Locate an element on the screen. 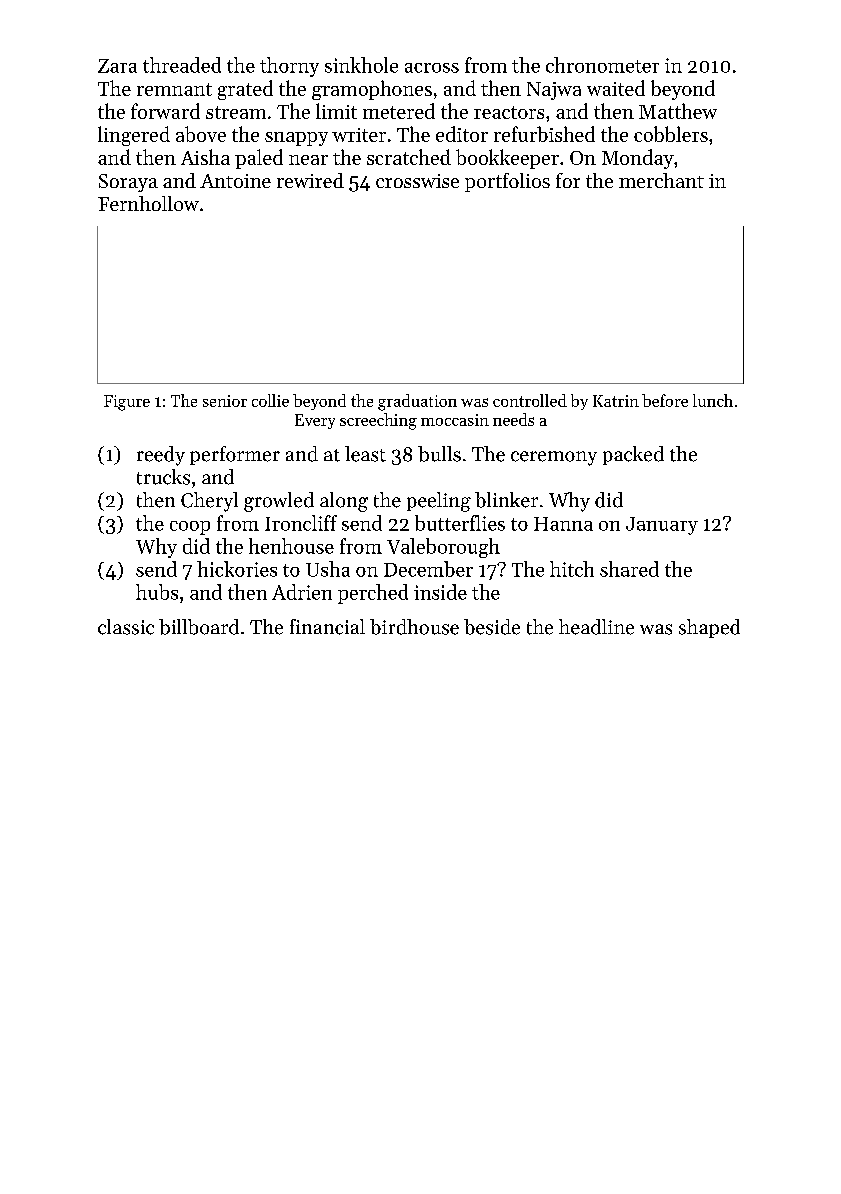  bookkeeper is located at coordinates (507, 159).
